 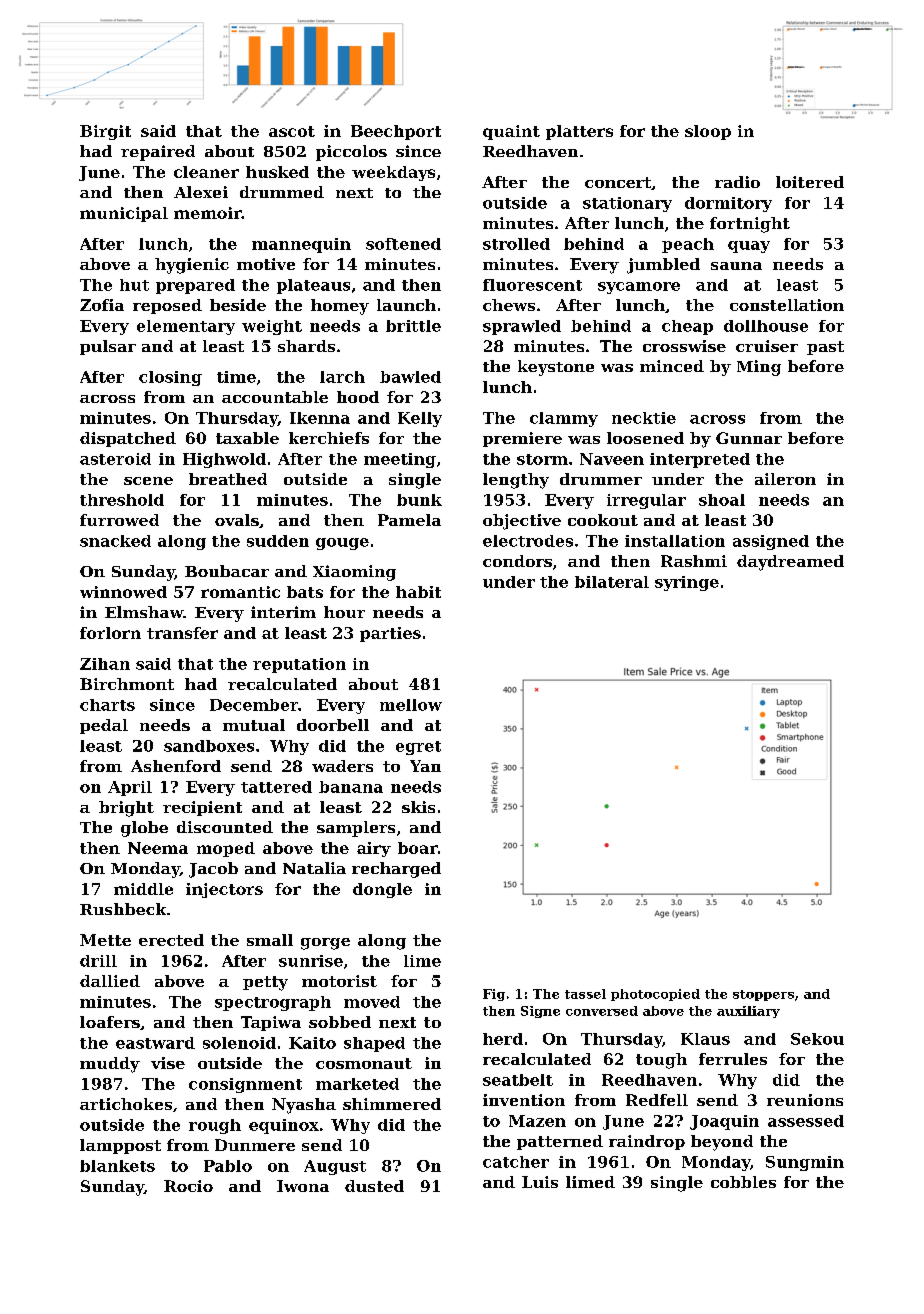 I want to click on syringe, so click(x=687, y=583).
